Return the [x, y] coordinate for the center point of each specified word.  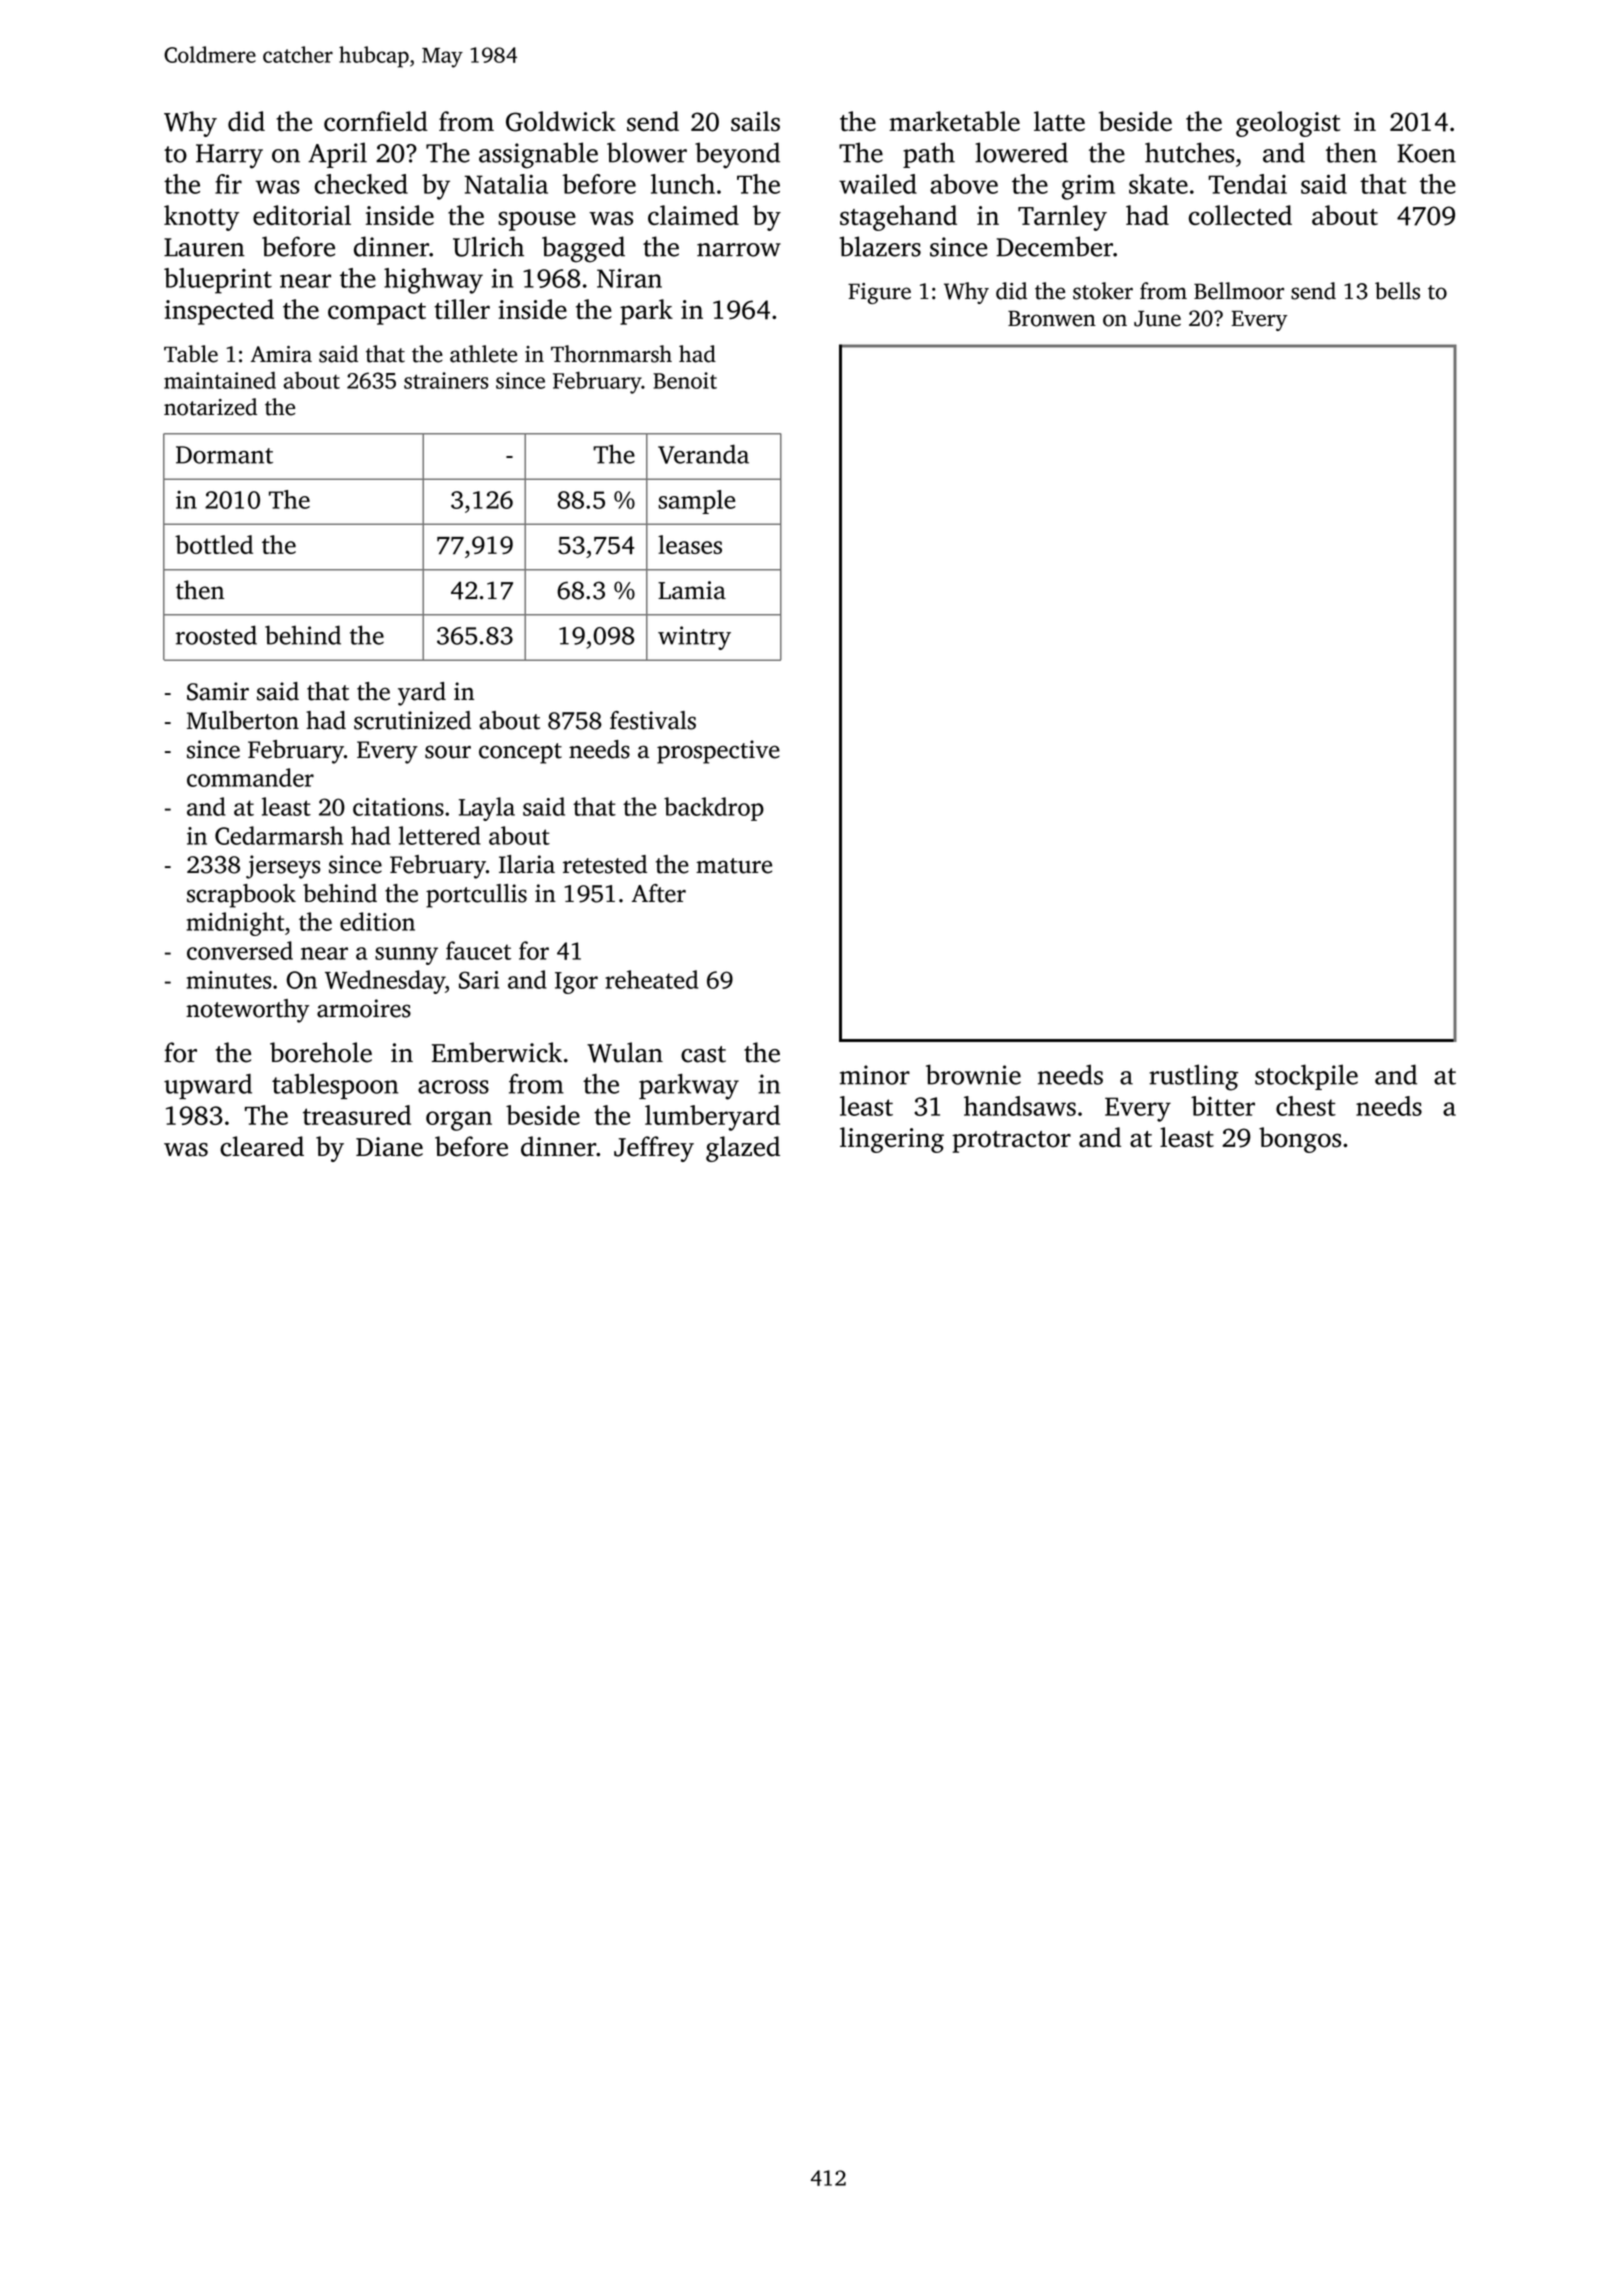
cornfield [376, 121]
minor [875, 1075]
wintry [694, 638]
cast [703, 1054]
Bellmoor [1239, 291]
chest [1306, 1106]
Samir [218, 691]
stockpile [1306, 1077]
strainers [446, 380]
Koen [1426, 153]
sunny [406, 956]
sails [755, 121]
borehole [321, 1052]
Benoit [685, 380]
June [1157, 319]
